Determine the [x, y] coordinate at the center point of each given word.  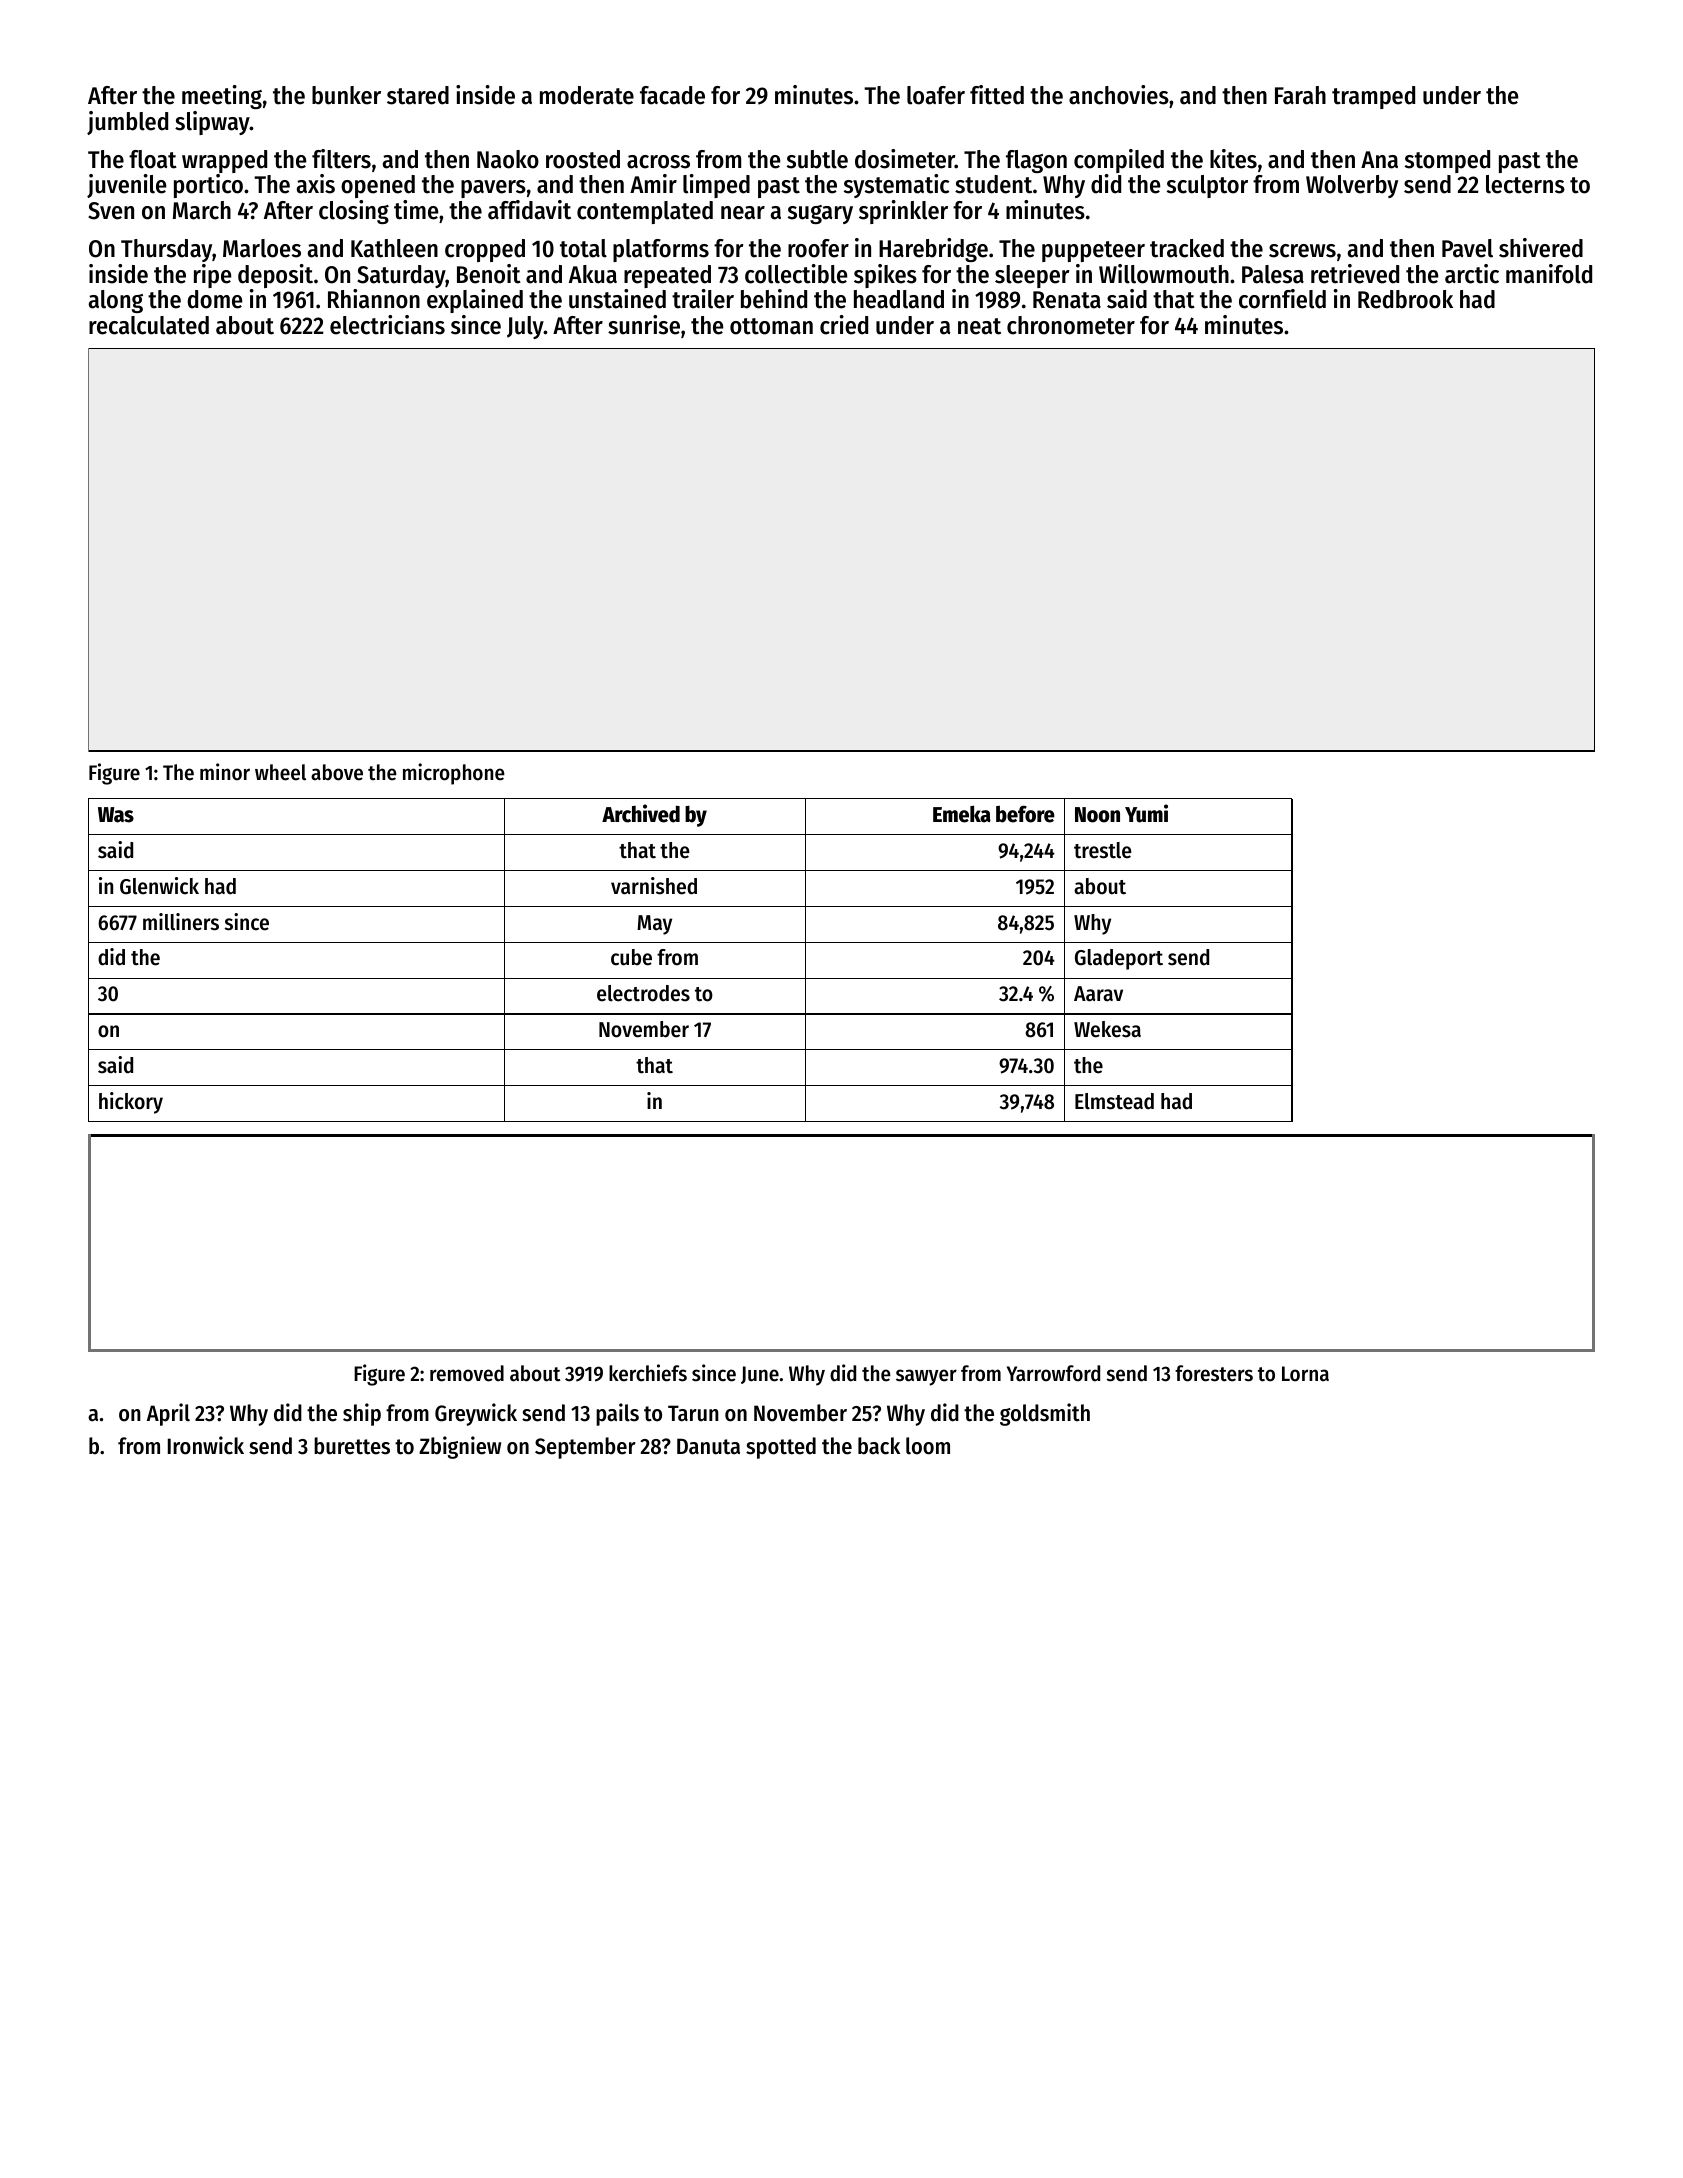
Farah [1300, 95]
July [525, 327]
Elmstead [1114, 1101]
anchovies [1119, 95]
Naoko [508, 159]
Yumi [1146, 813]
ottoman [771, 326]
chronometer [1071, 325]
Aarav [1098, 994]
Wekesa [1107, 1029]
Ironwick [206, 1445]
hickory [131, 1103]
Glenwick [159, 886]
